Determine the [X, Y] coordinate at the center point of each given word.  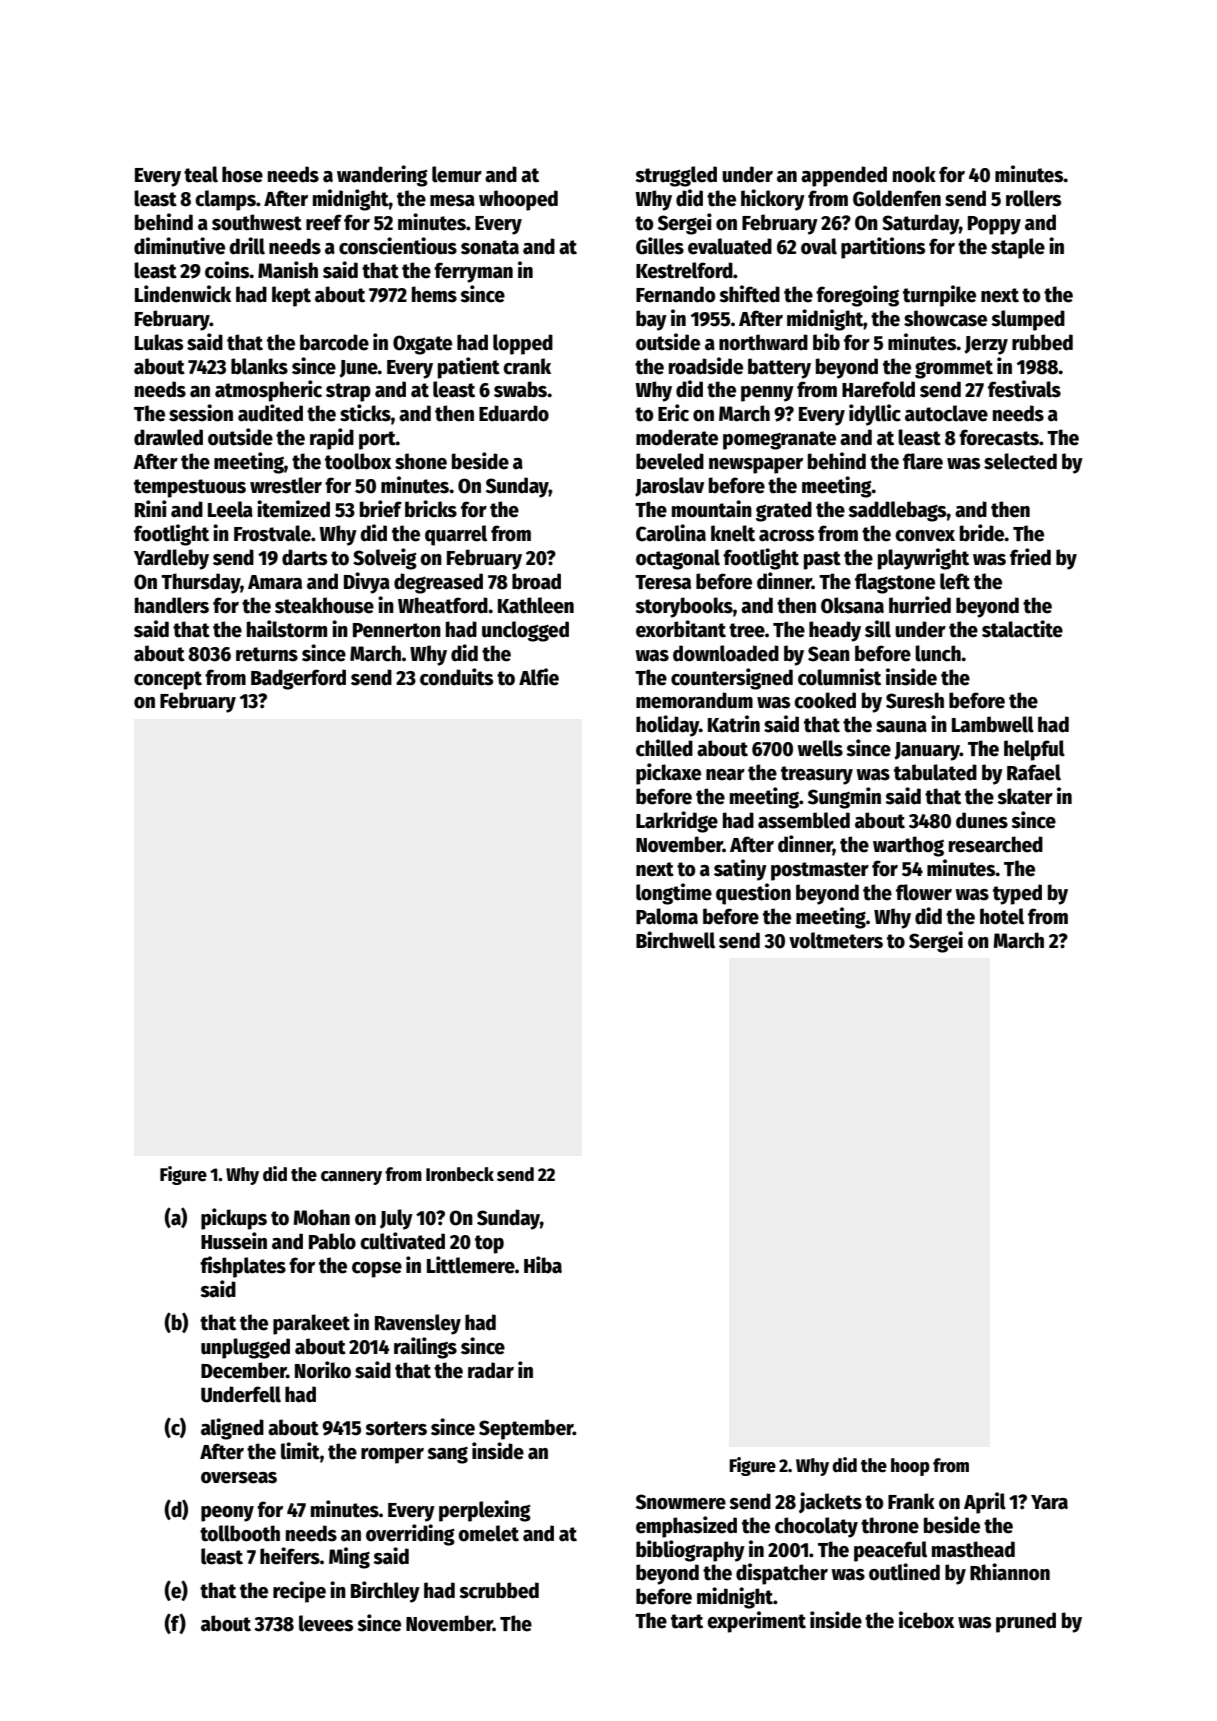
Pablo [332, 1241]
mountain [712, 509]
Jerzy [986, 345]
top [489, 1244]
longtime [674, 894]
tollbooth [240, 1533]
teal [201, 174]
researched [996, 844]
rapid [332, 439]
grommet [954, 369]
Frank [911, 1501]
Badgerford [298, 679]
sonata [490, 247]
